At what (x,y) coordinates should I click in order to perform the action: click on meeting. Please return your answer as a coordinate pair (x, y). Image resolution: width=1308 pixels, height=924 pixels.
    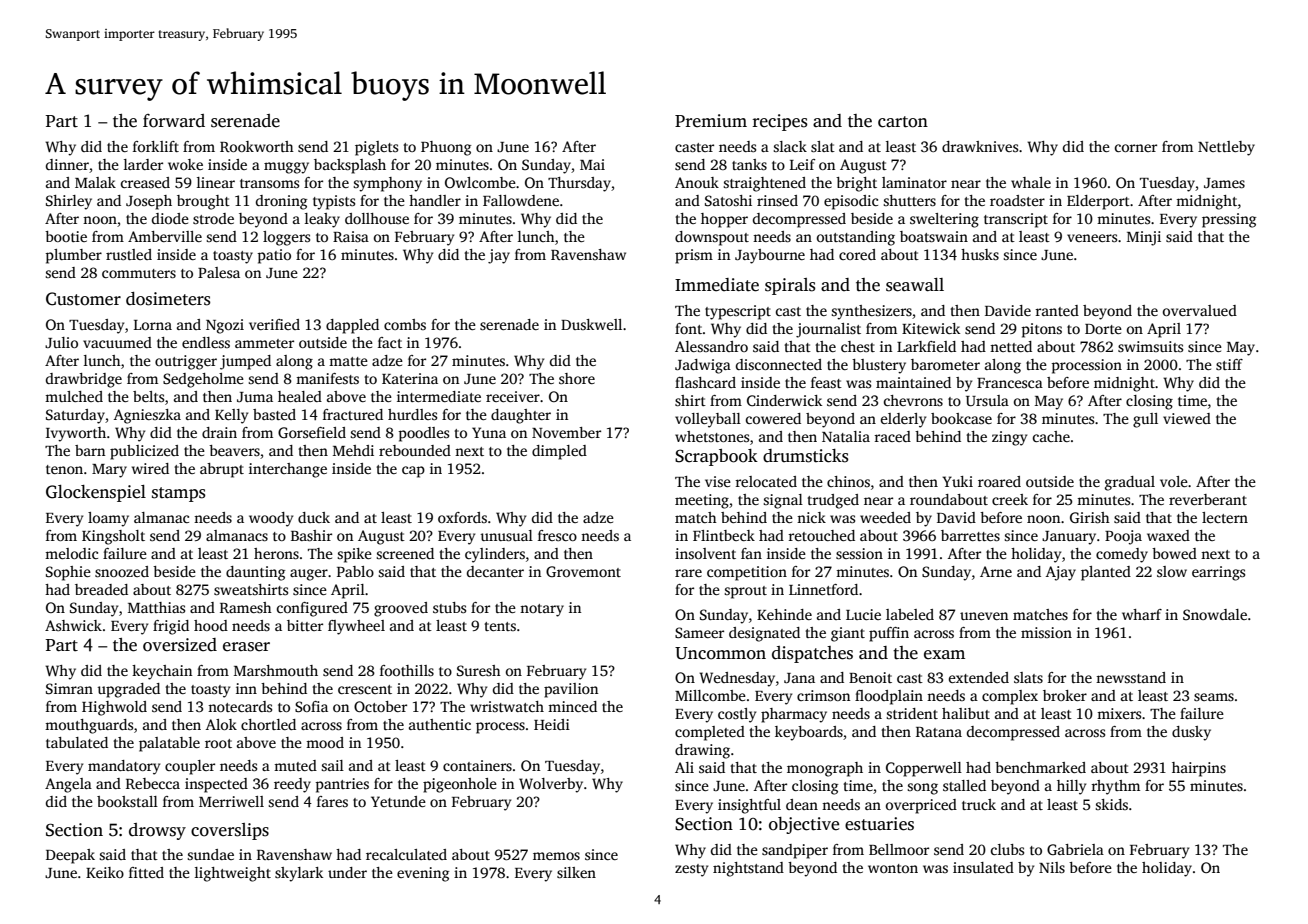
    Looking at the image, I should click on (702, 501).
